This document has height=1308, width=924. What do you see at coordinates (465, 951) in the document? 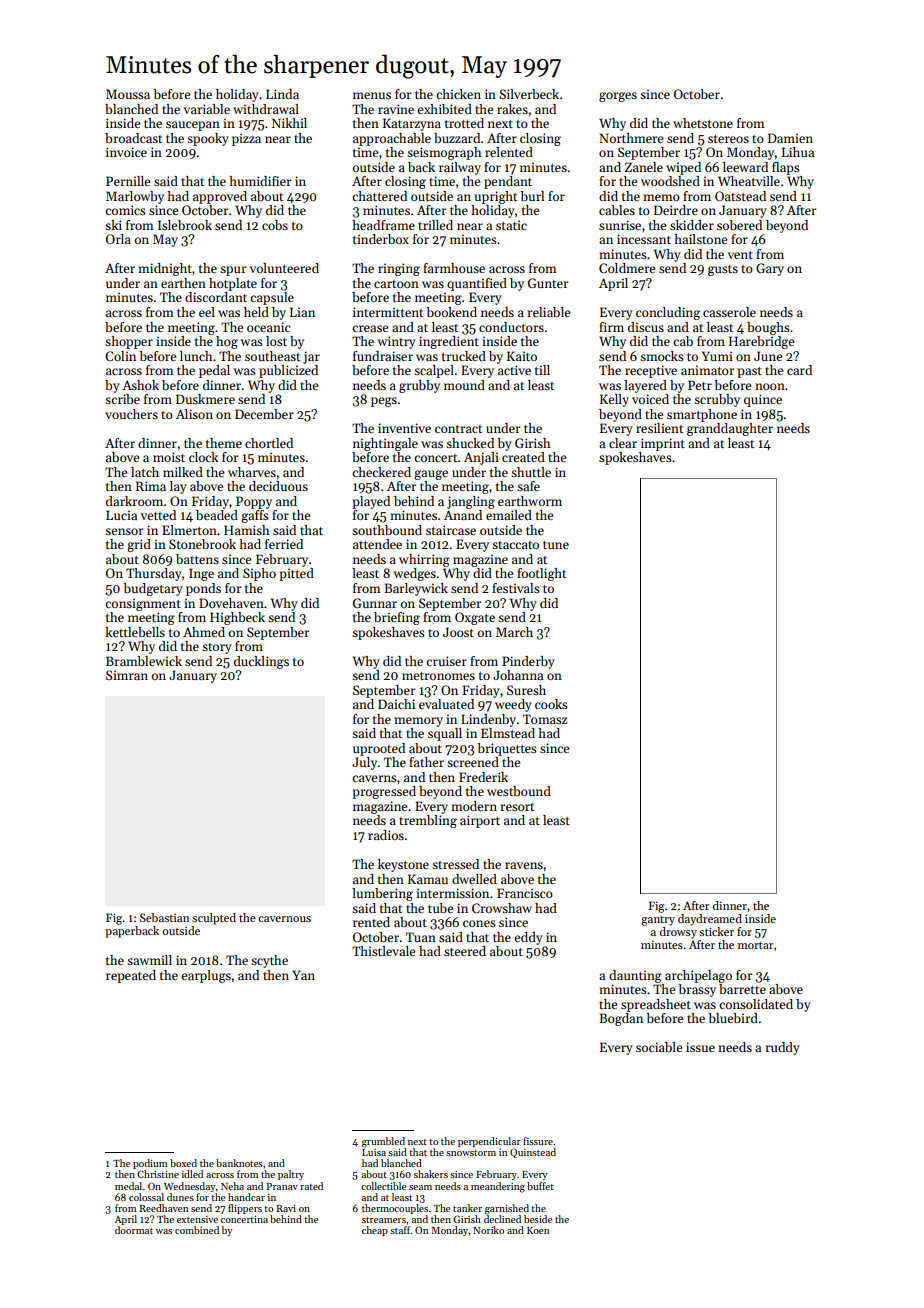
I see `steered` at bounding box center [465, 951].
